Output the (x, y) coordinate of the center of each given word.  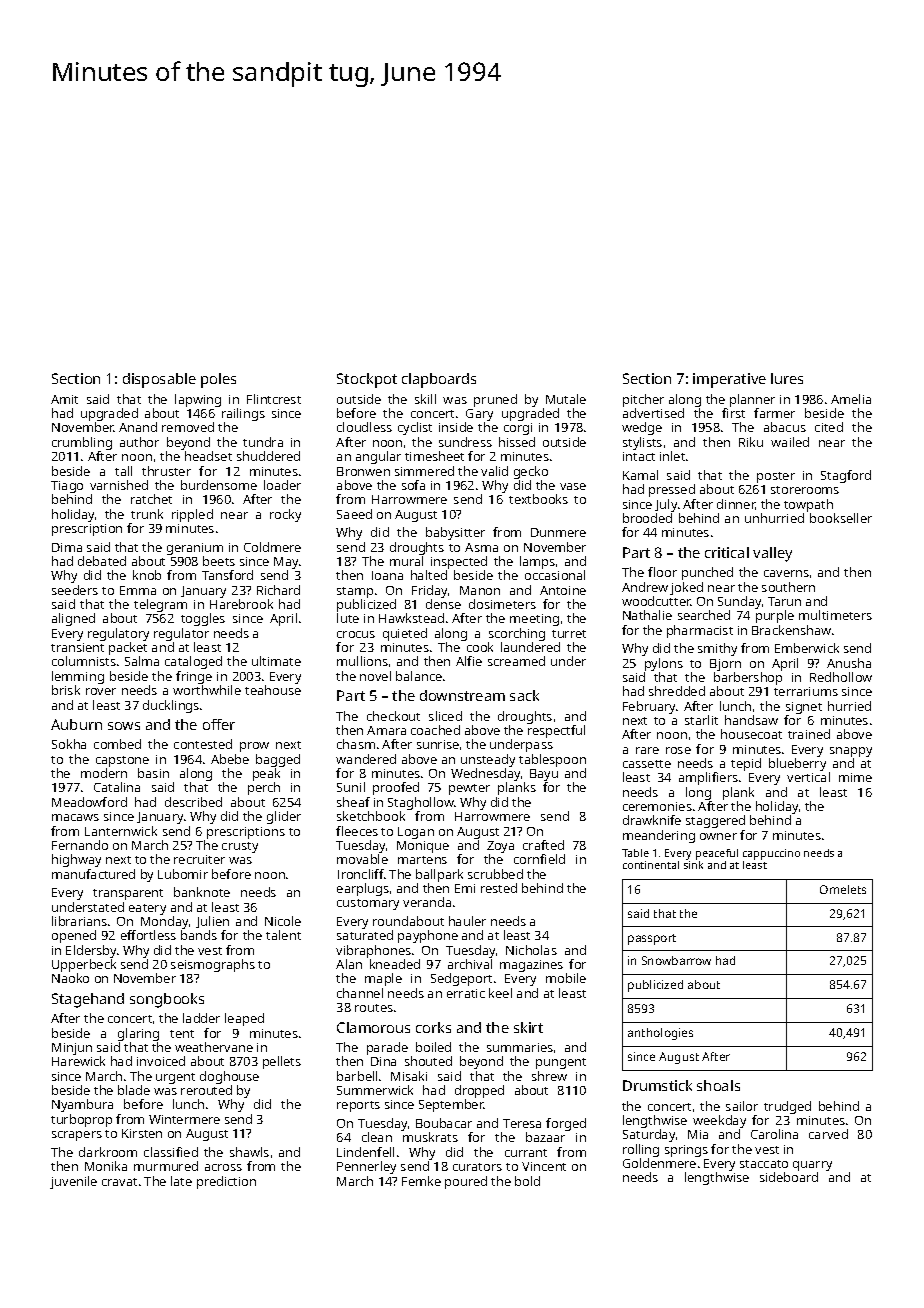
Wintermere (184, 1119)
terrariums (806, 691)
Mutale (566, 399)
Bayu (544, 775)
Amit (64, 399)
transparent (128, 894)
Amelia (851, 399)
